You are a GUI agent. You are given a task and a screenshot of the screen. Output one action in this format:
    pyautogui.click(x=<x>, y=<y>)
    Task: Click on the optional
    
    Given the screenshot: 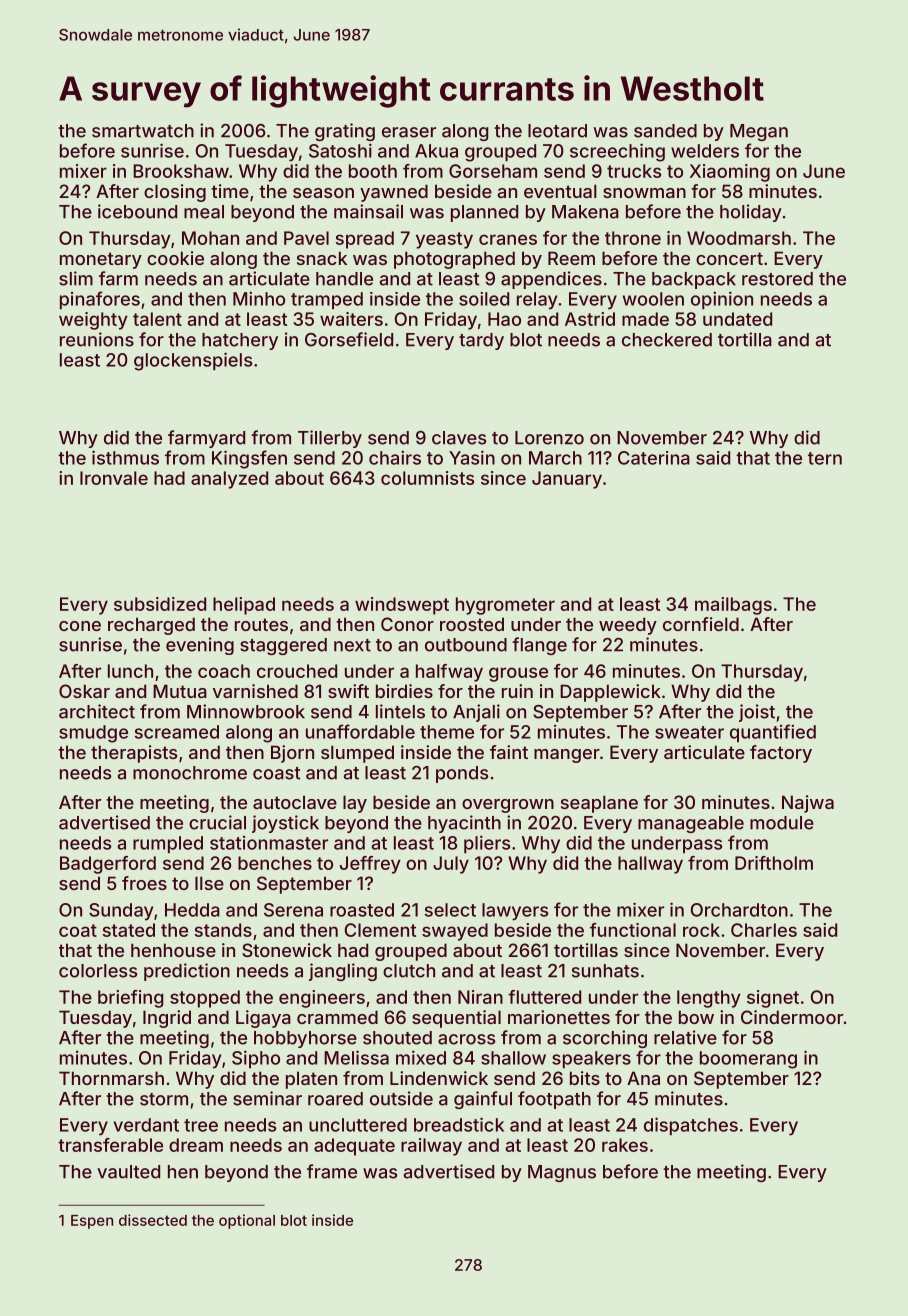 What is the action you would take?
    pyautogui.click(x=247, y=1221)
